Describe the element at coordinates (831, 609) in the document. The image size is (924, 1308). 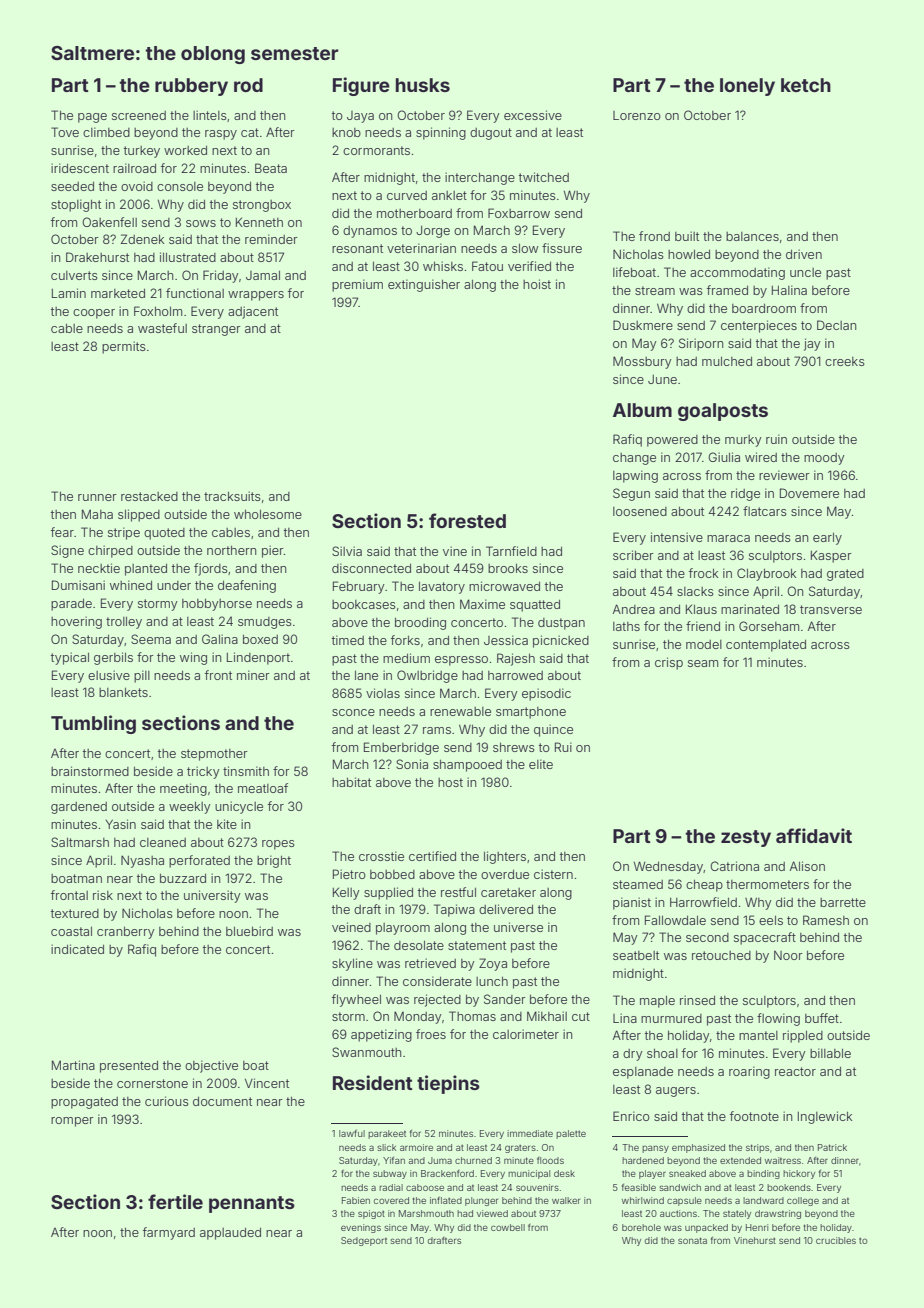
I see `transverse` at that location.
